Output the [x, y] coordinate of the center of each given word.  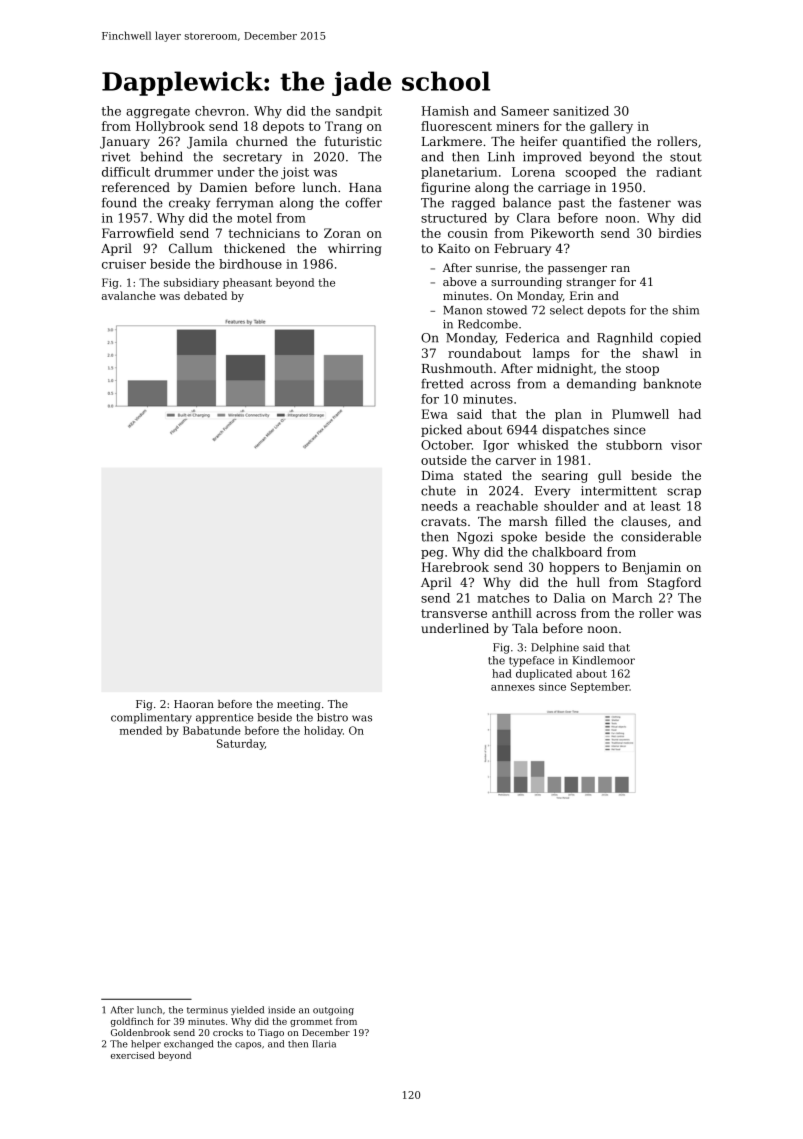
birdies [679, 233]
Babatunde [212, 730]
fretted [442, 383]
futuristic [353, 141]
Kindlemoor [603, 660]
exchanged [188, 1045]
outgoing [333, 1011]
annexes [513, 688]
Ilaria [324, 1044]
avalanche [129, 295]
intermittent [619, 491]
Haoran [194, 704]
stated [483, 475]
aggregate [158, 112]
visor [686, 445]
